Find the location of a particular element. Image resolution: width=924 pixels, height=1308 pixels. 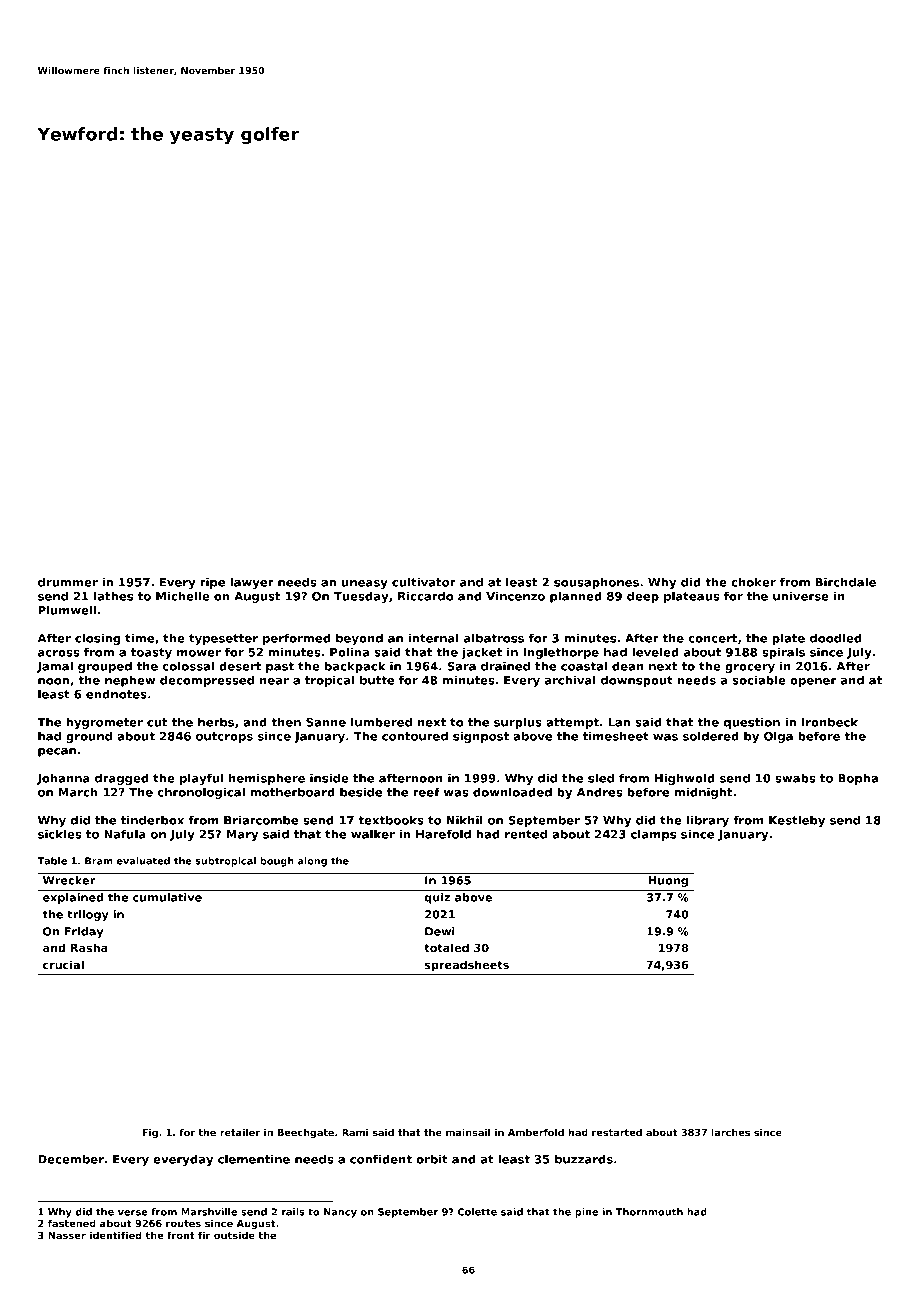

Fig is located at coordinates (150, 1133).
